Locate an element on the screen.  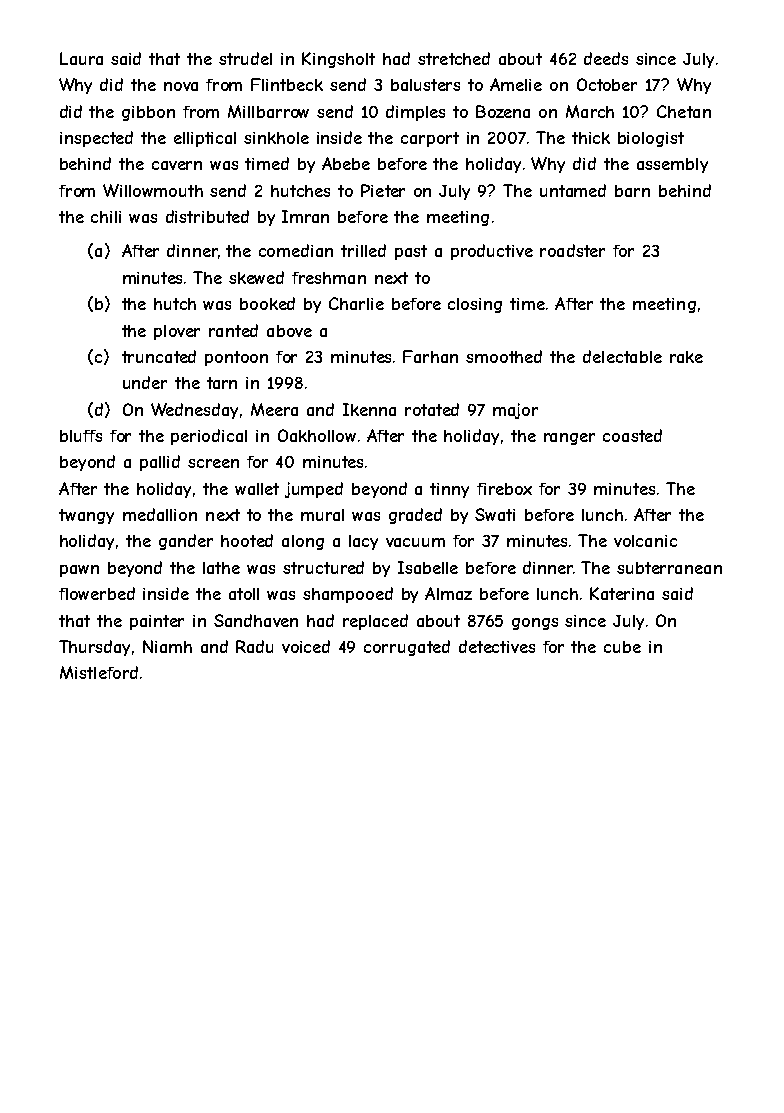
twangy is located at coordinates (86, 516).
